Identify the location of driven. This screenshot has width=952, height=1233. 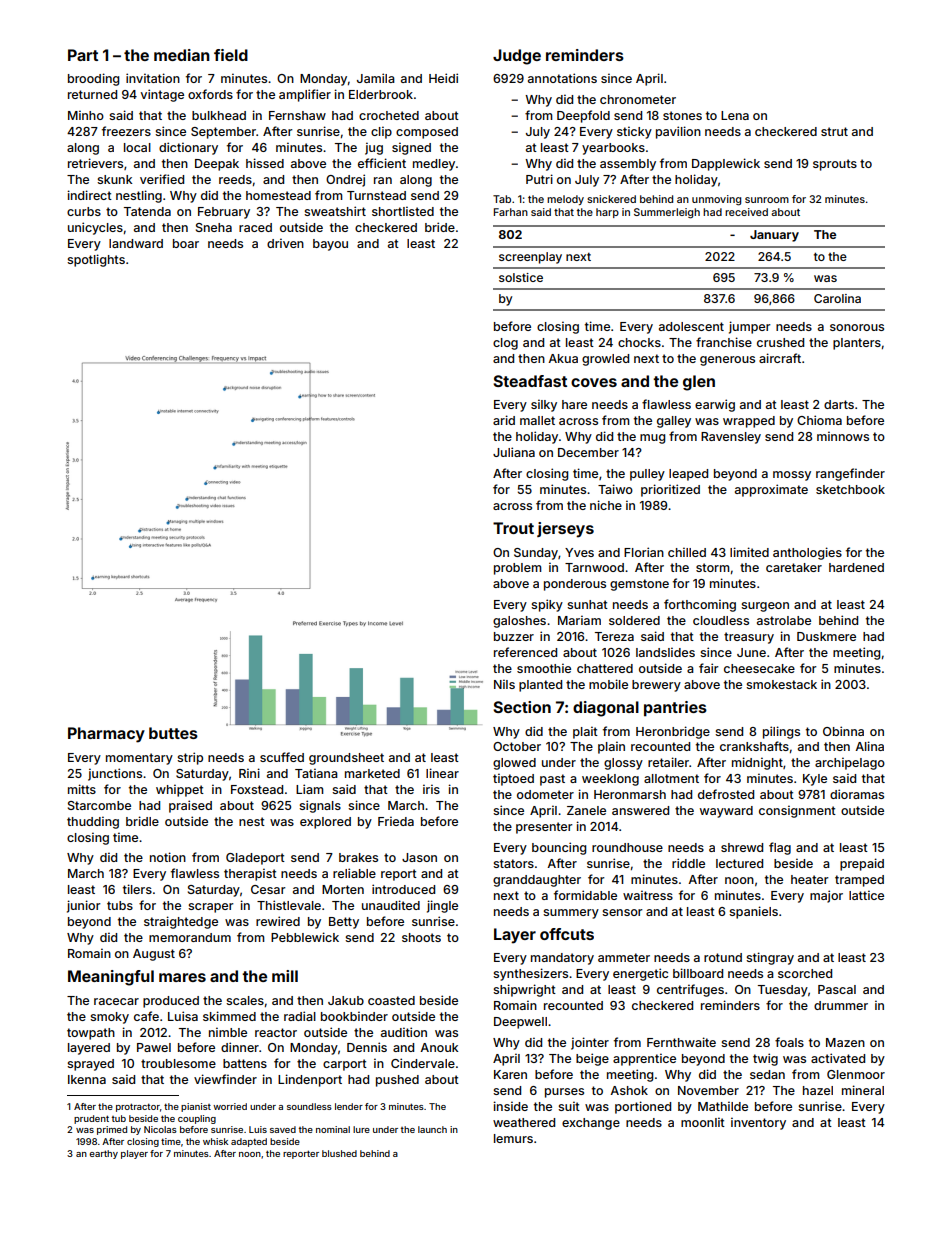
(285, 243).
